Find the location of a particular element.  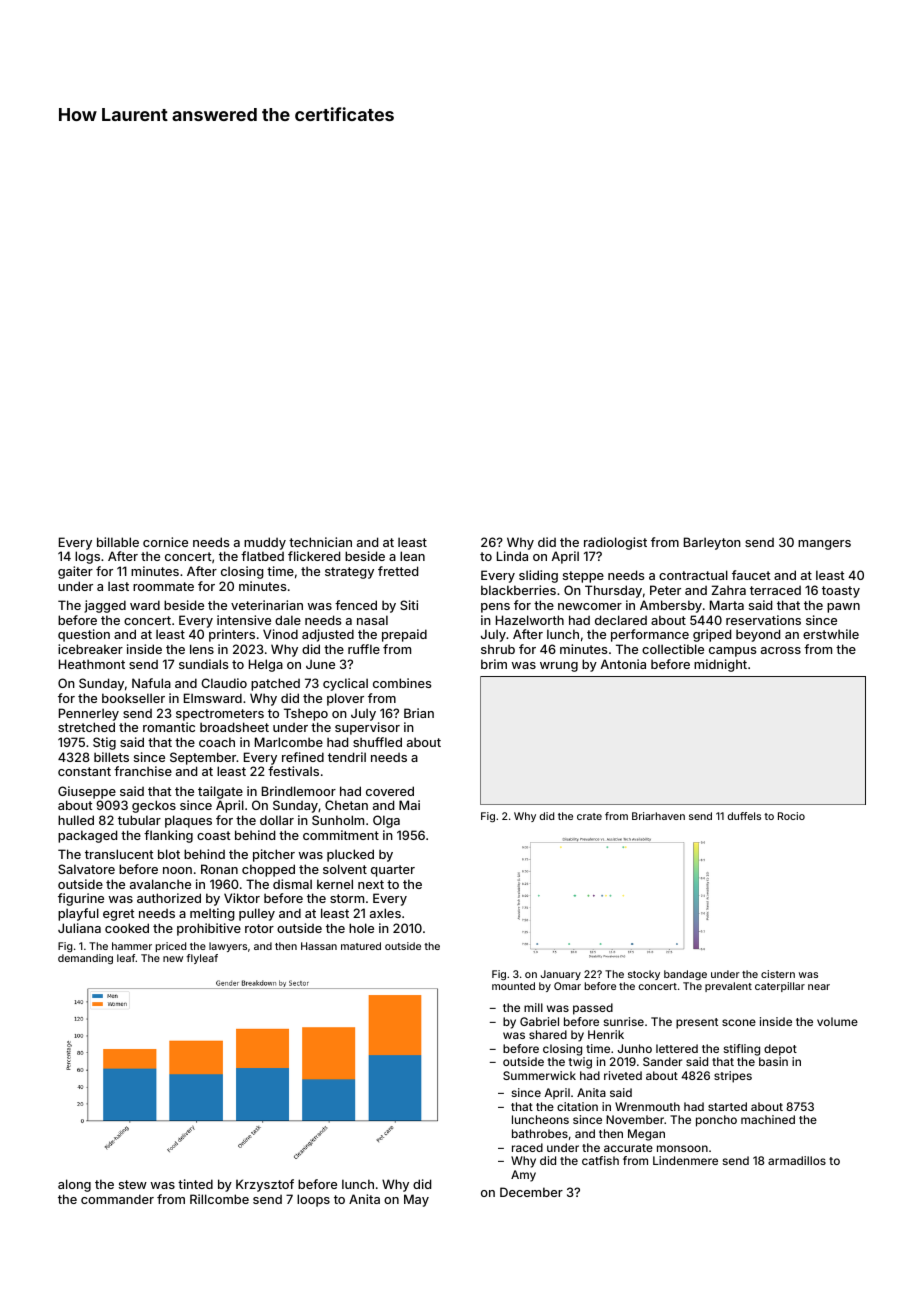

fretted is located at coordinates (398, 571).
